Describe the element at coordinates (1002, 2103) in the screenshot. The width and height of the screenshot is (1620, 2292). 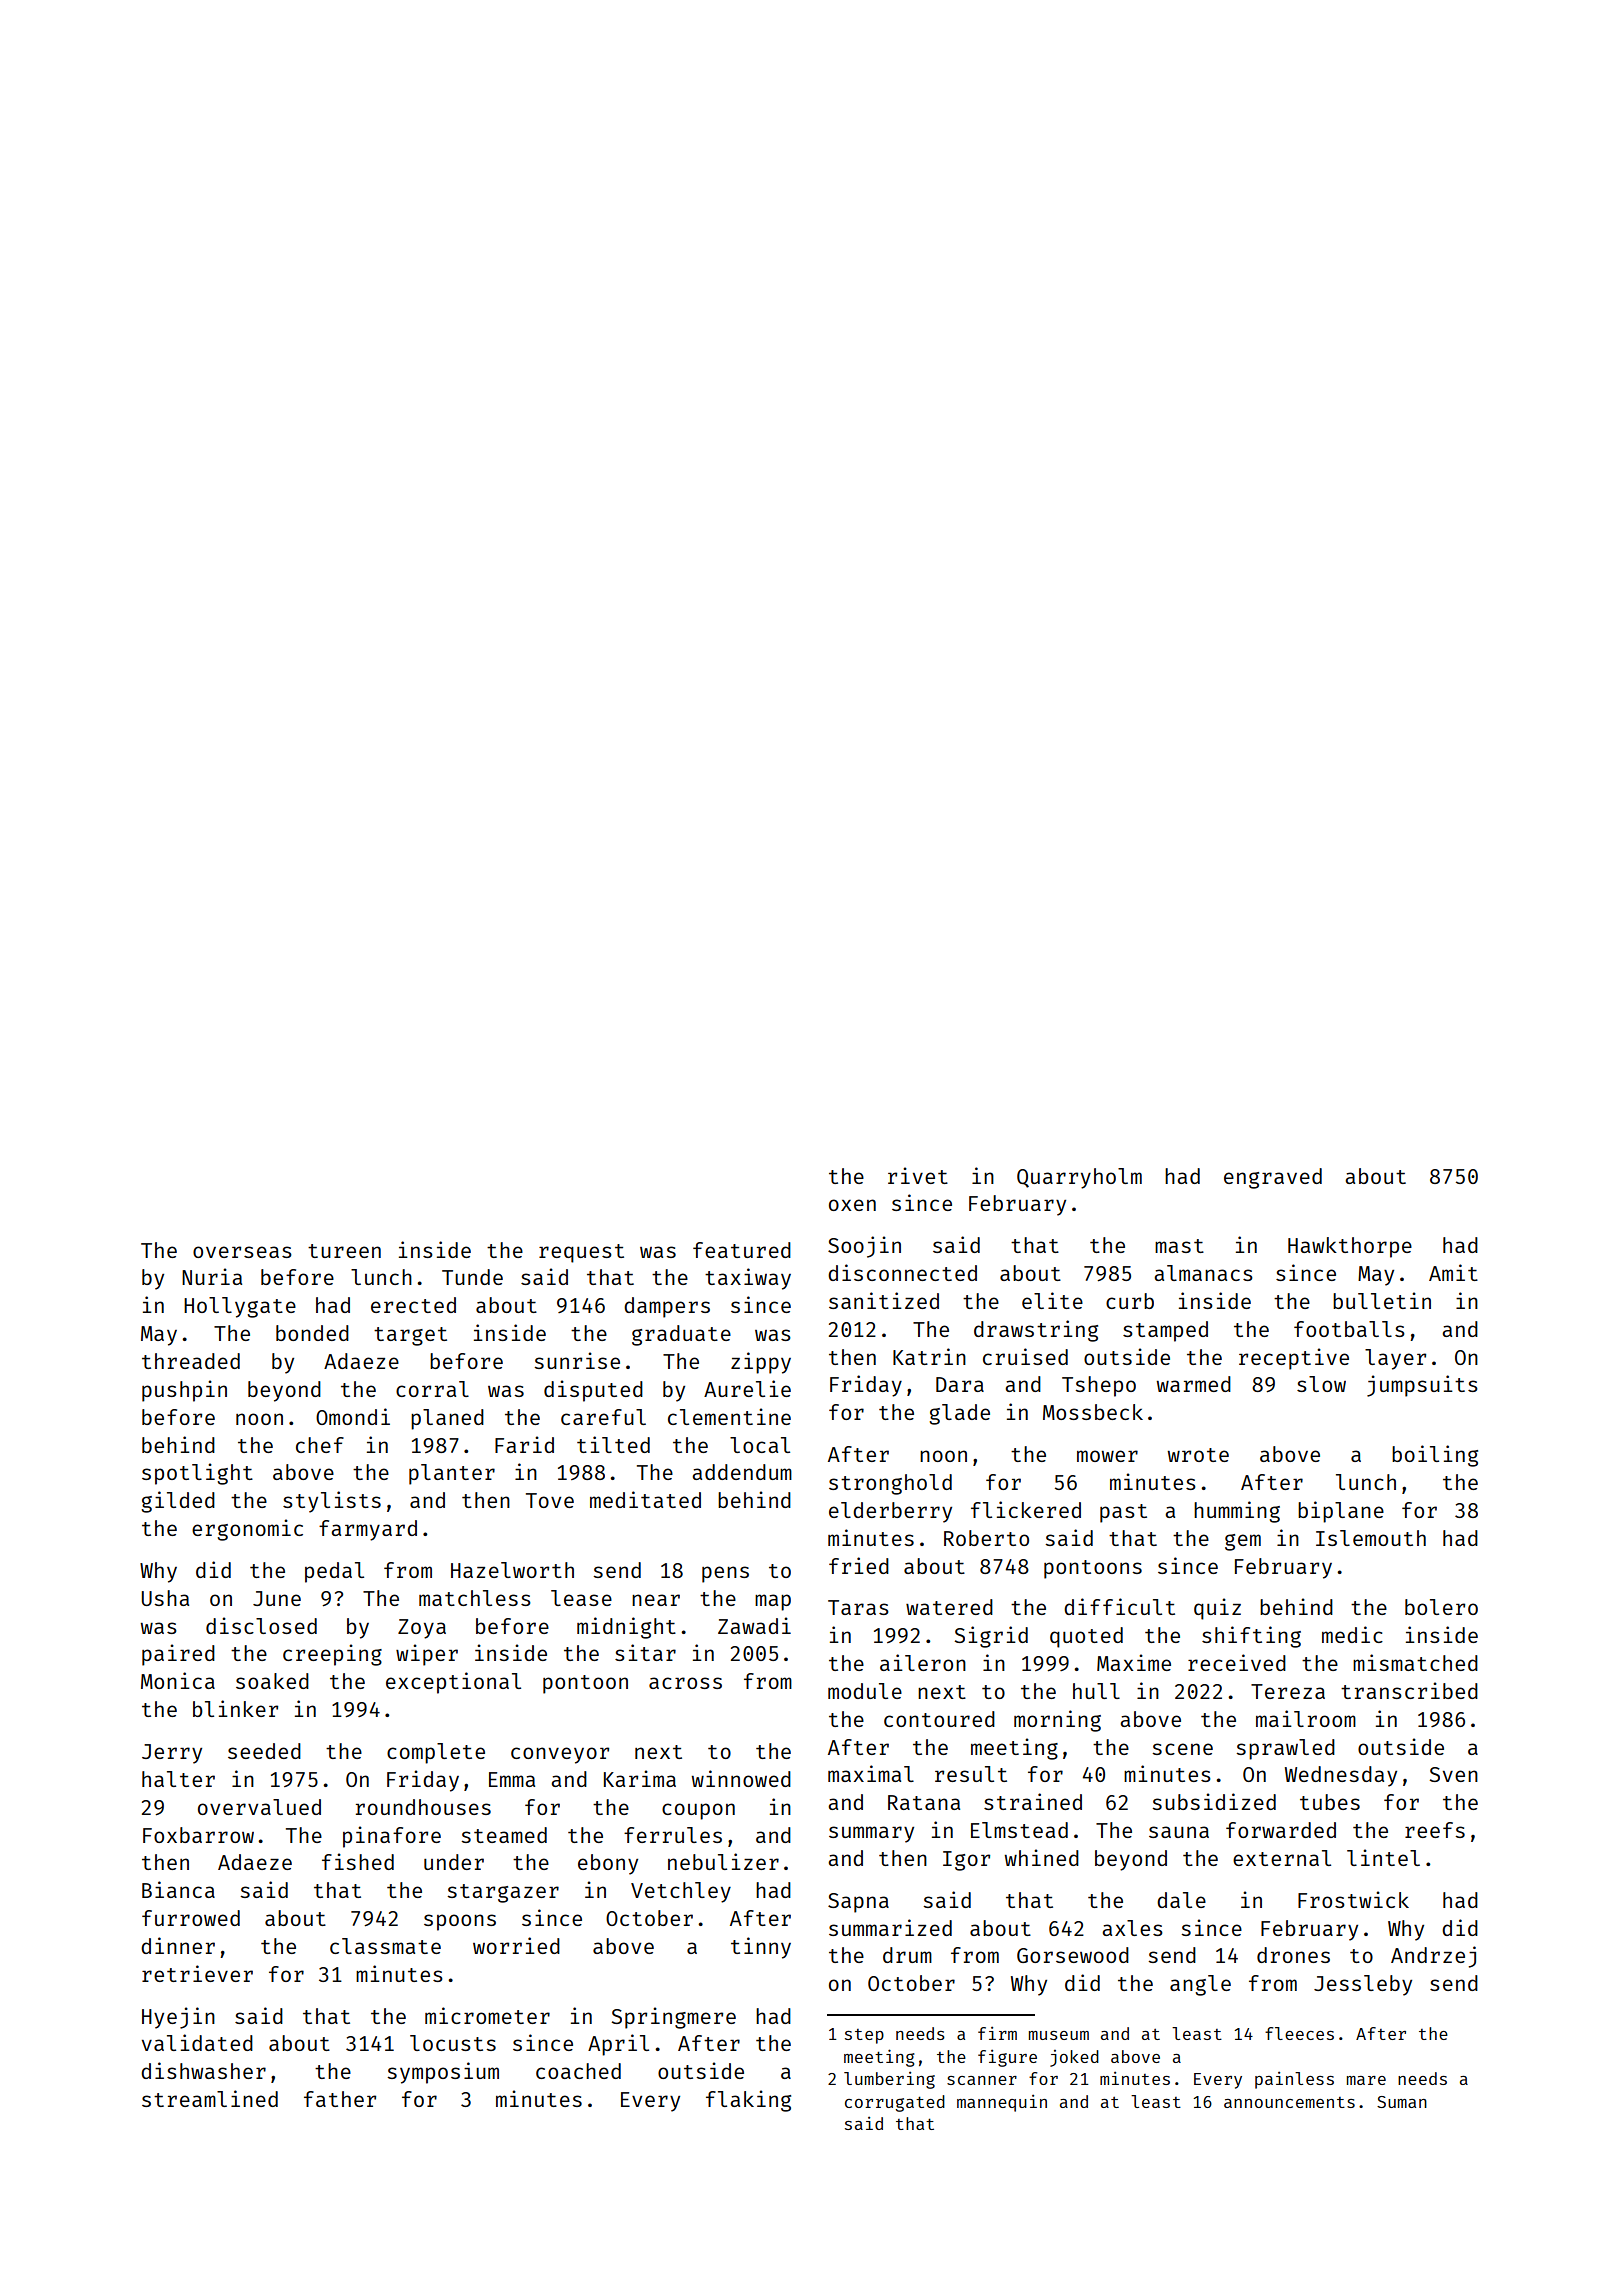
I see `mannequin` at that location.
